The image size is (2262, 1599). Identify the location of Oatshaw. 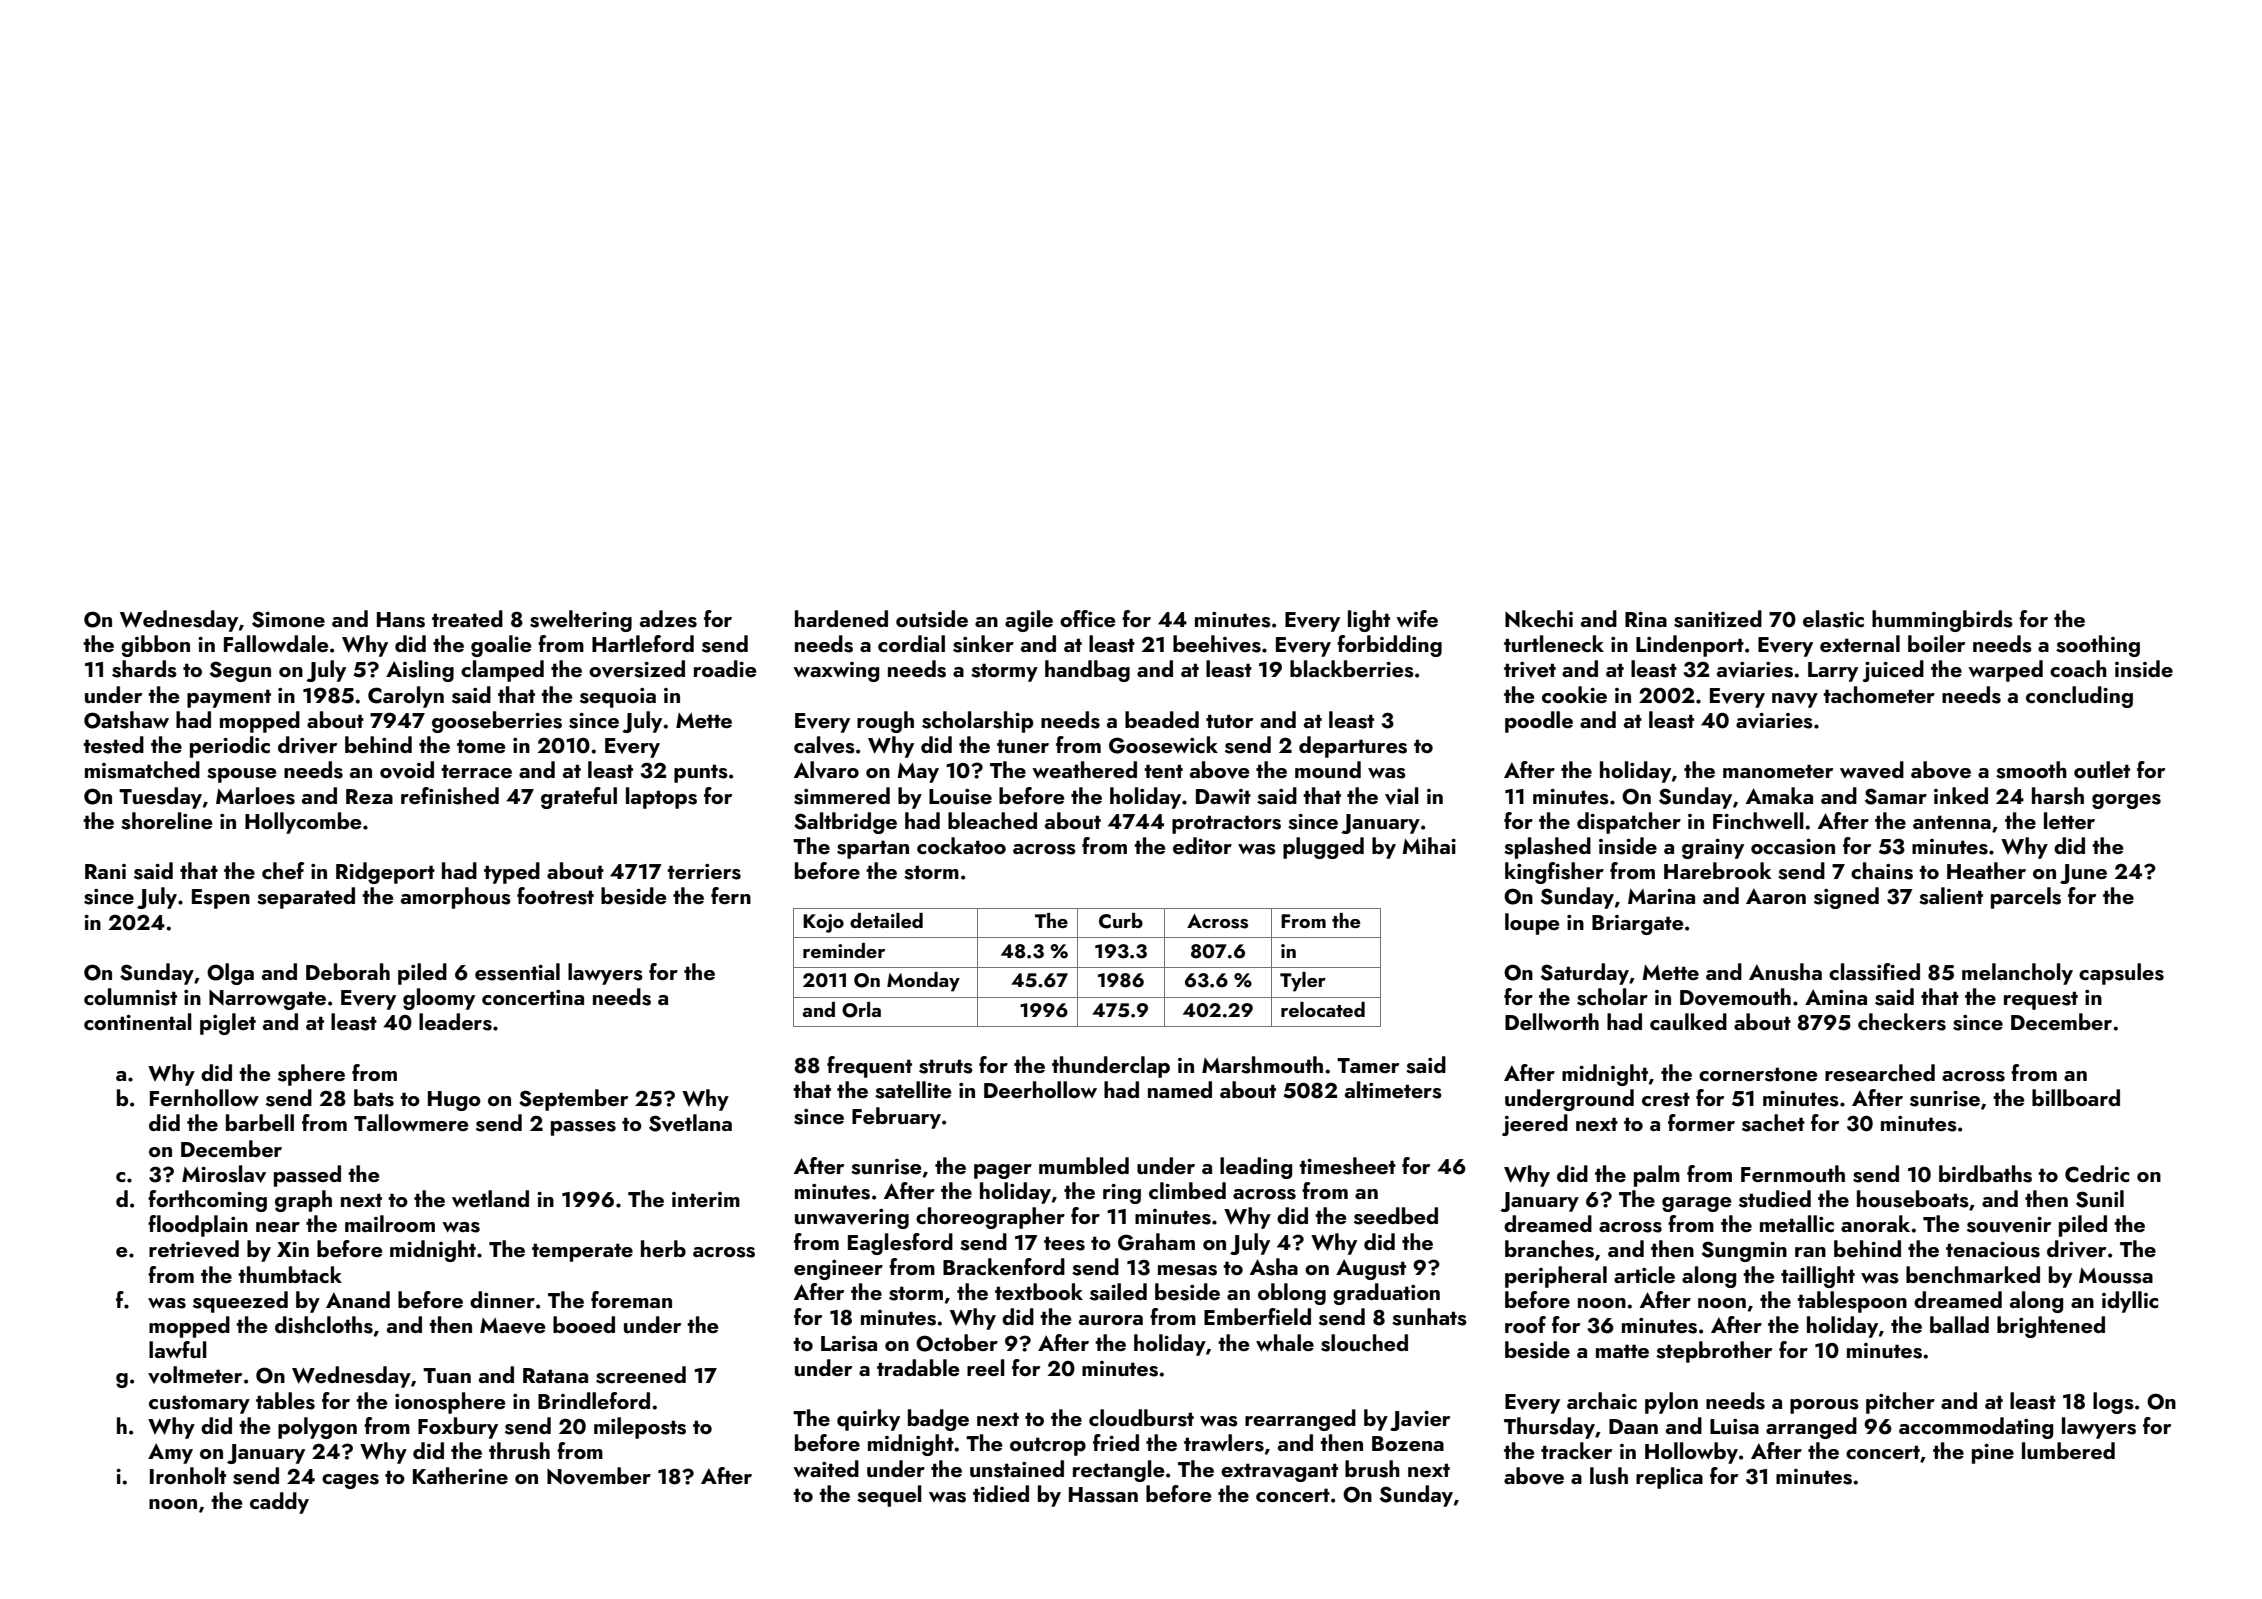
(126, 720).
